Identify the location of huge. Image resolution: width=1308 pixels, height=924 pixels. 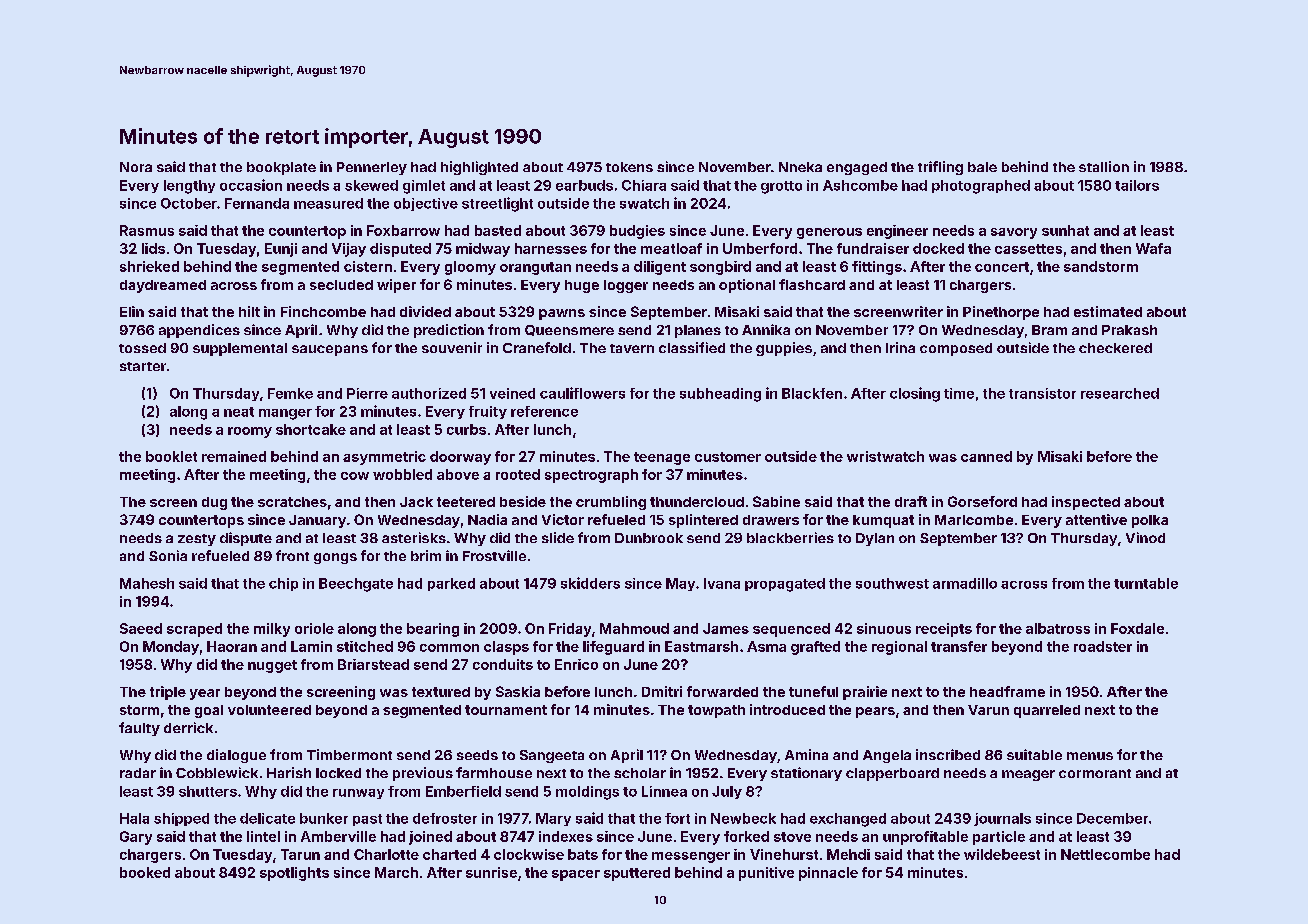
(582, 286).
